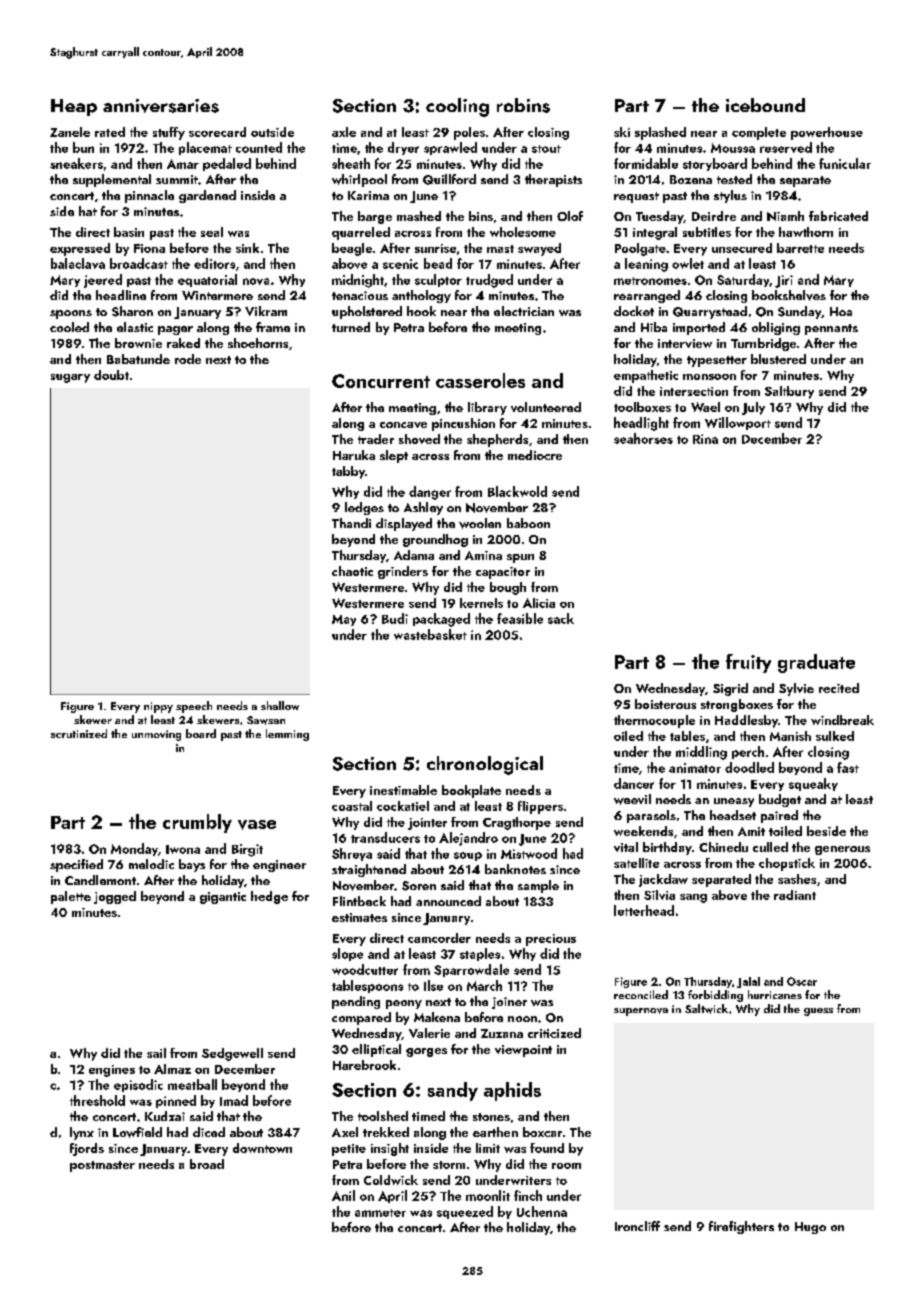  Describe the element at coordinates (403, 148) in the page. I see `dryer` at that location.
